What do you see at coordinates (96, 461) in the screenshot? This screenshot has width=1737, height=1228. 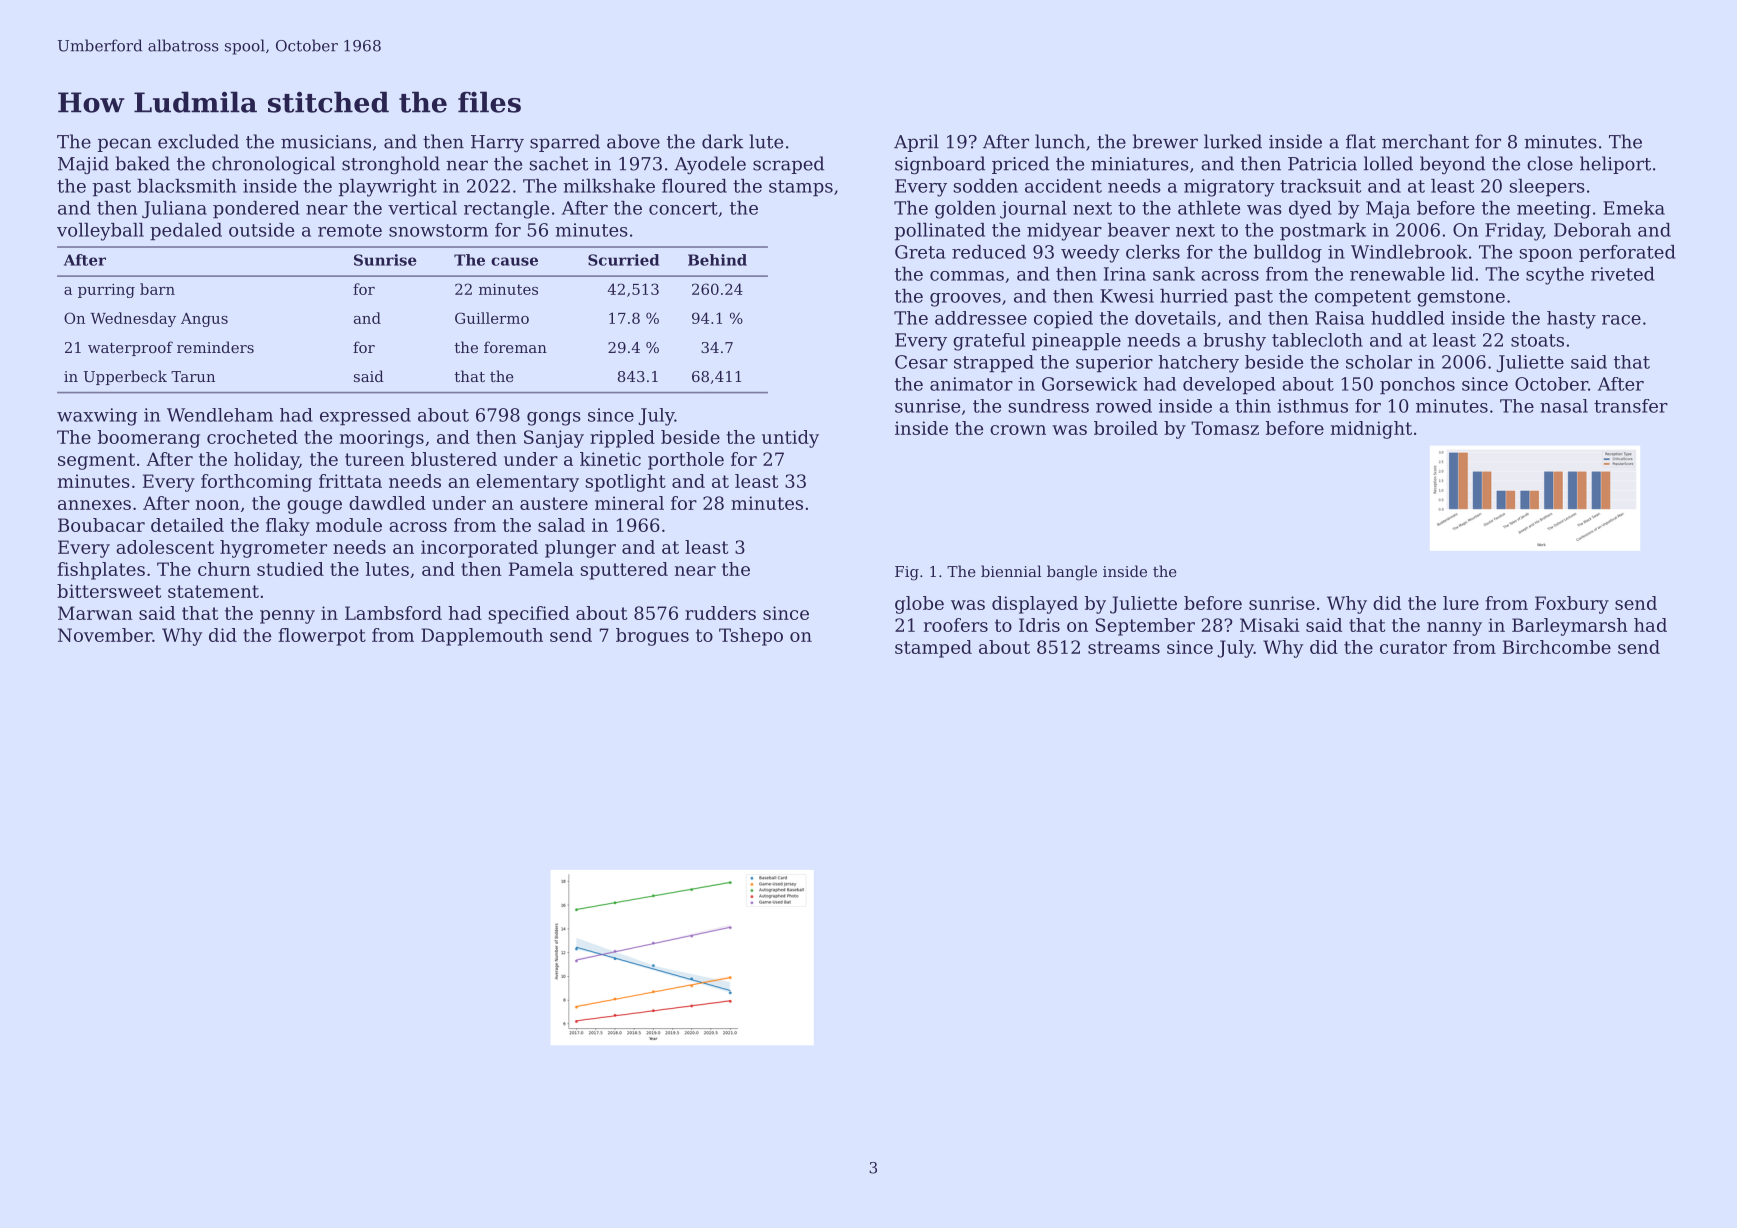 I see `segment` at bounding box center [96, 461].
